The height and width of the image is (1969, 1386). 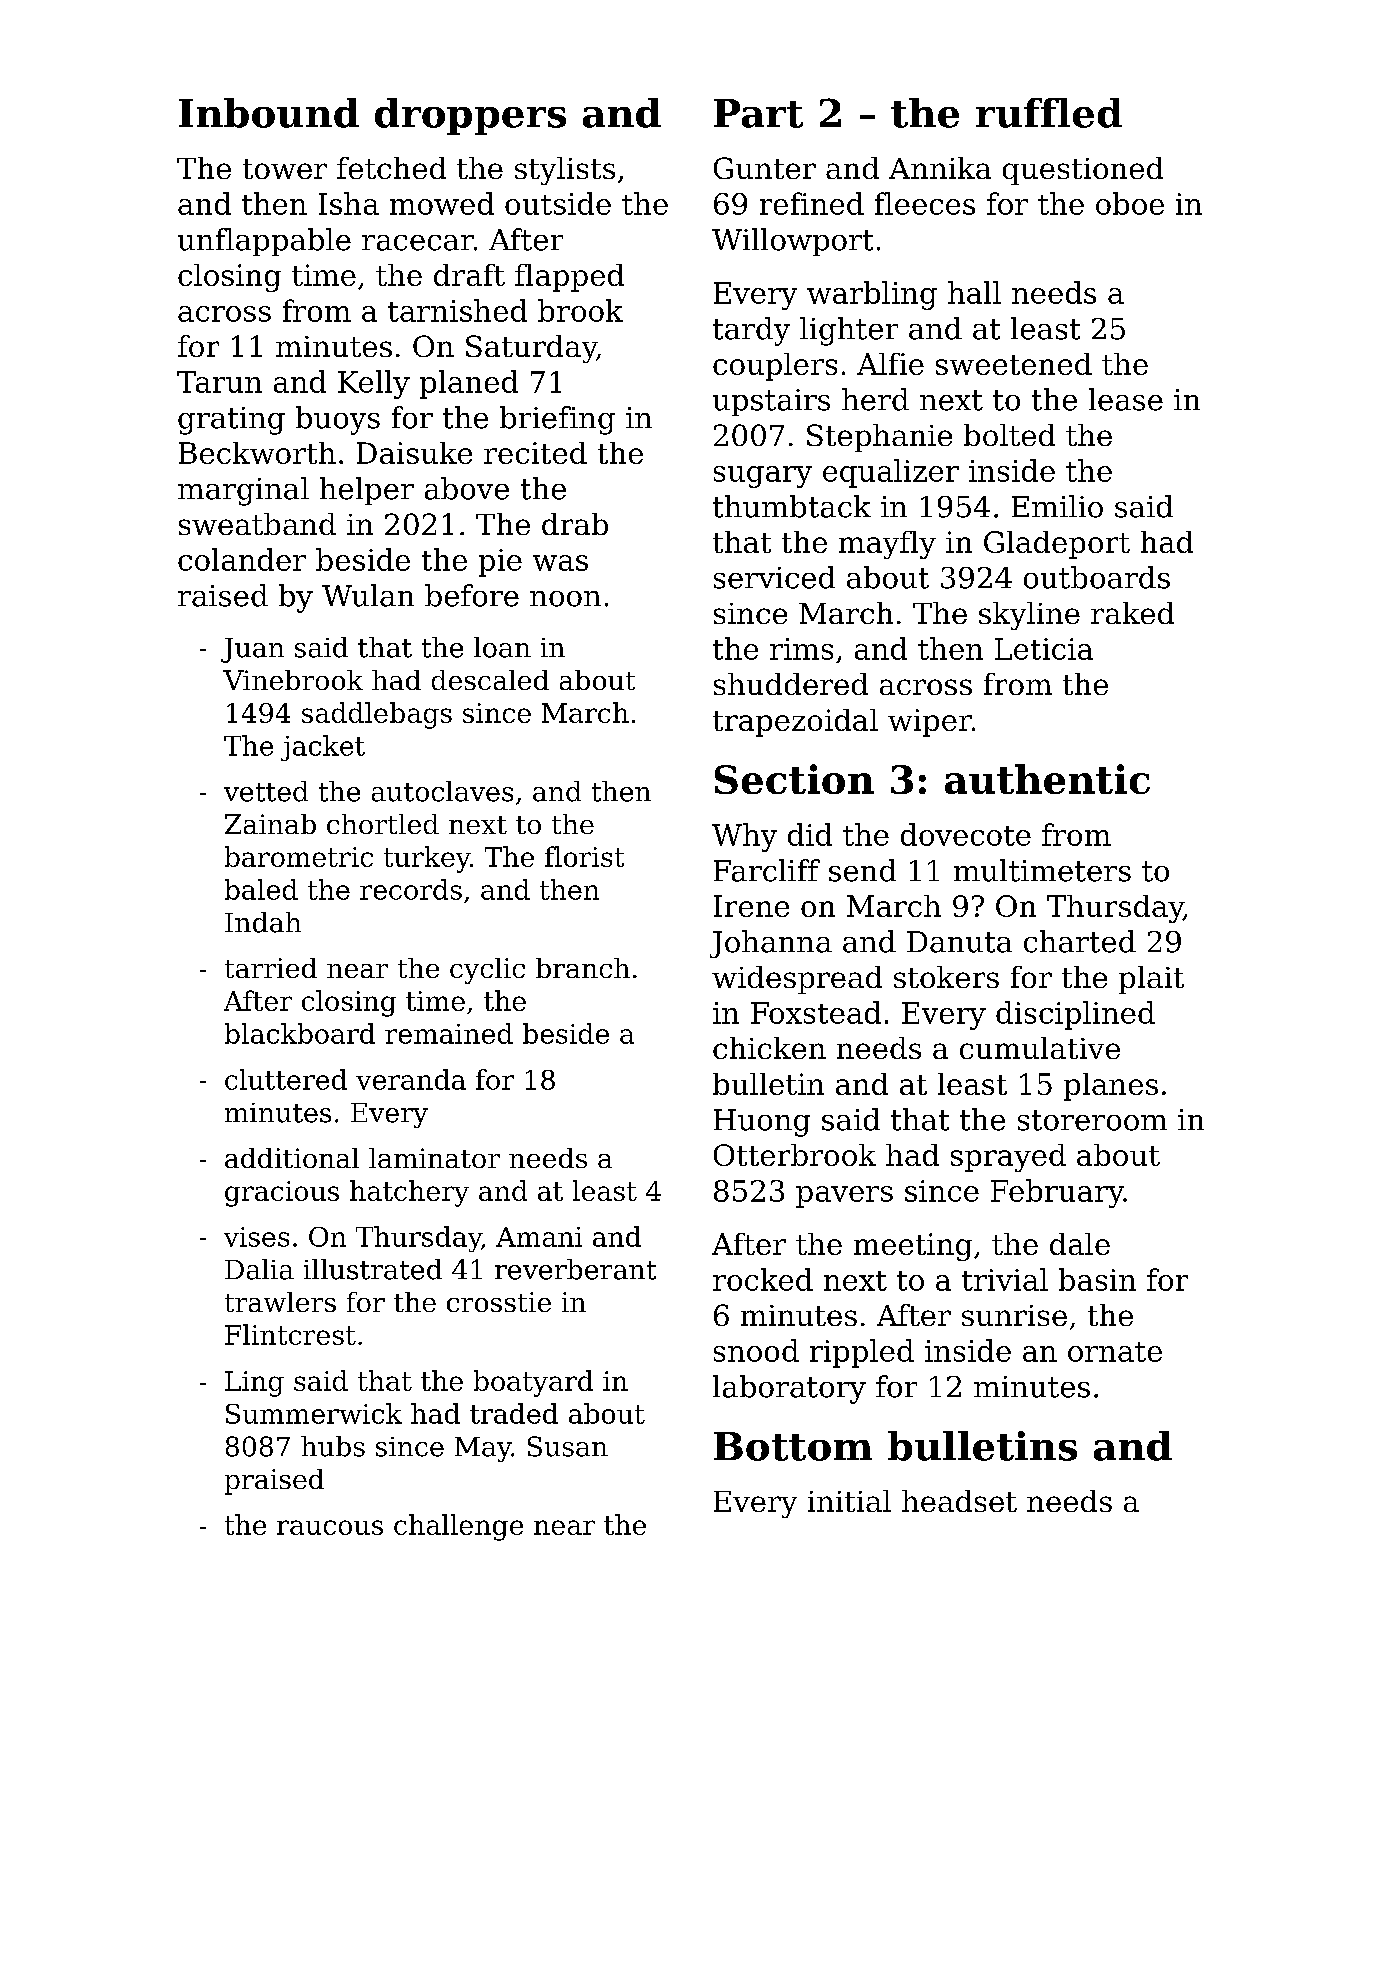 What do you see at coordinates (449, 1033) in the image?
I see `remained` at bounding box center [449, 1033].
